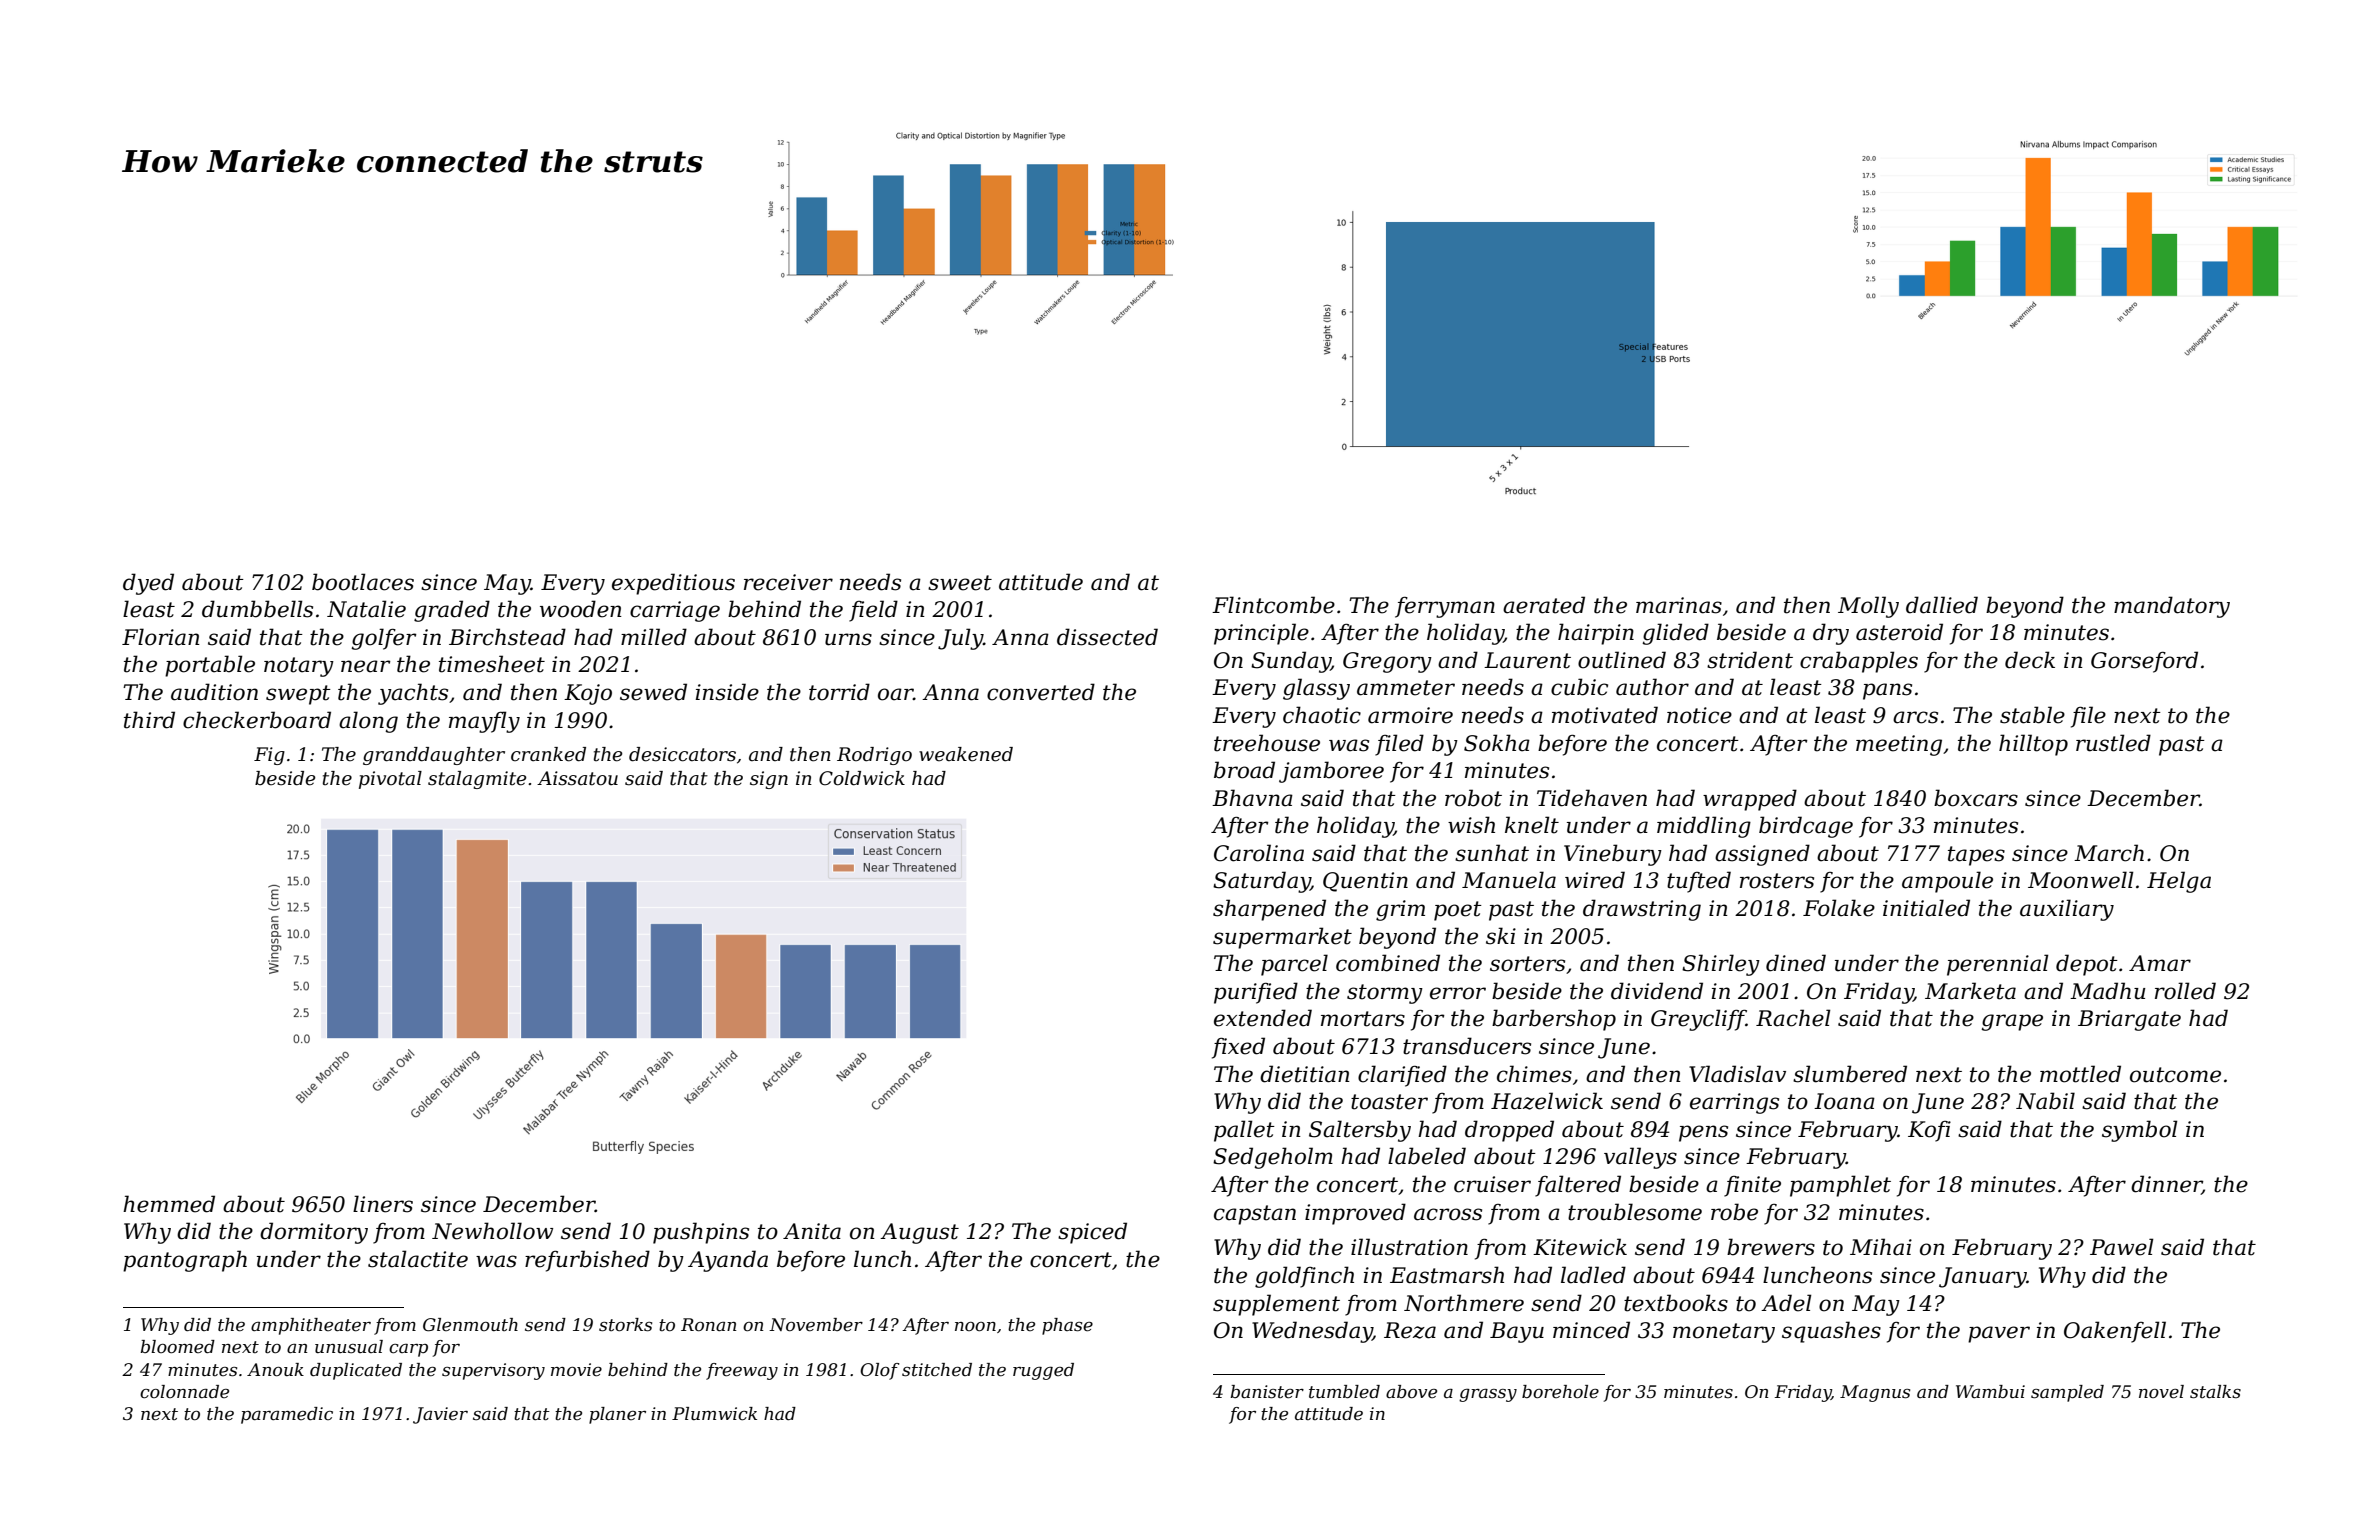  I want to click on Folake, so click(1839, 908).
